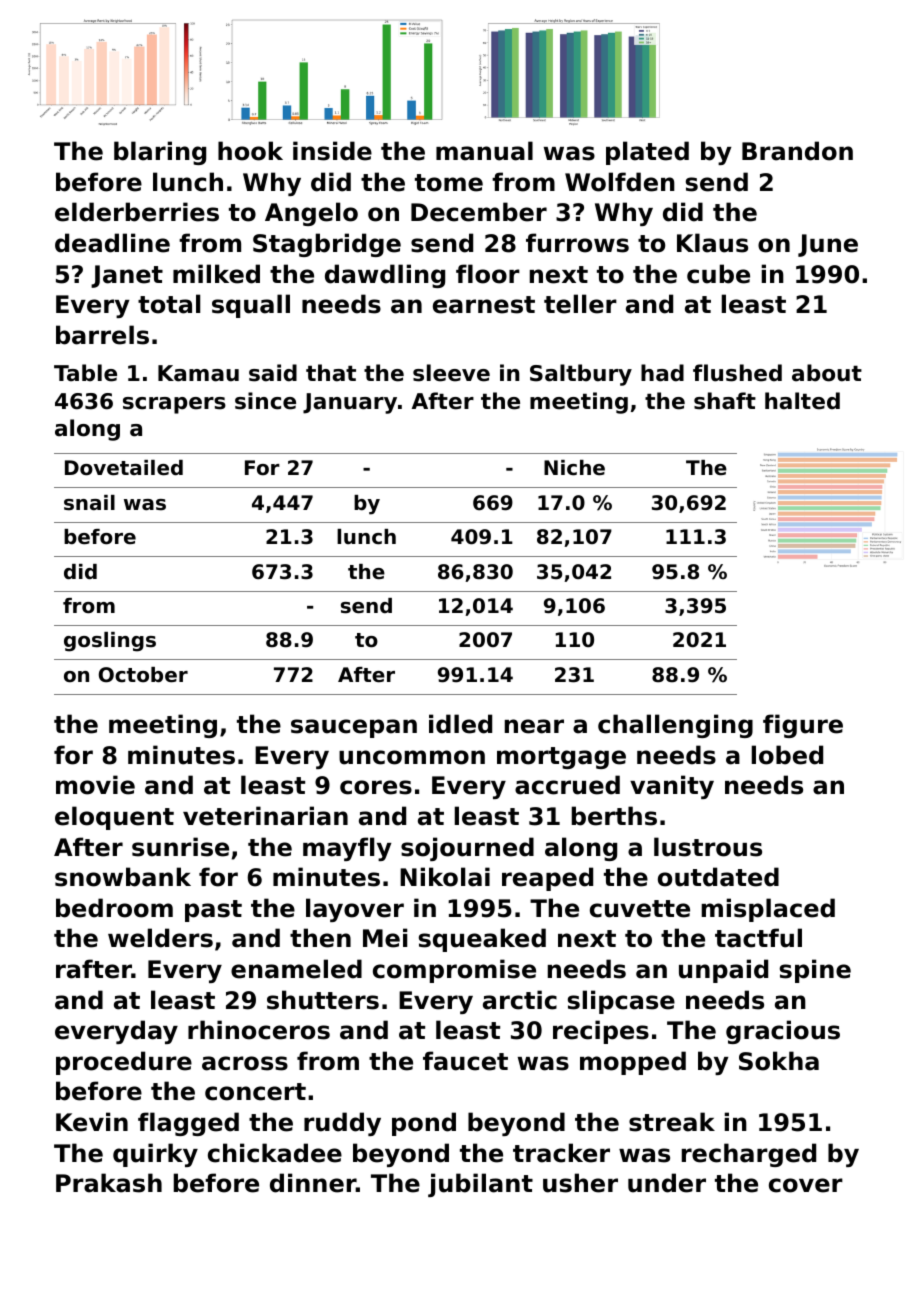 The height and width of the screenshot is (1314, 924). Describe the element at coordinates (354, 728) in the screenshot. I see `saucepan` at that location.
